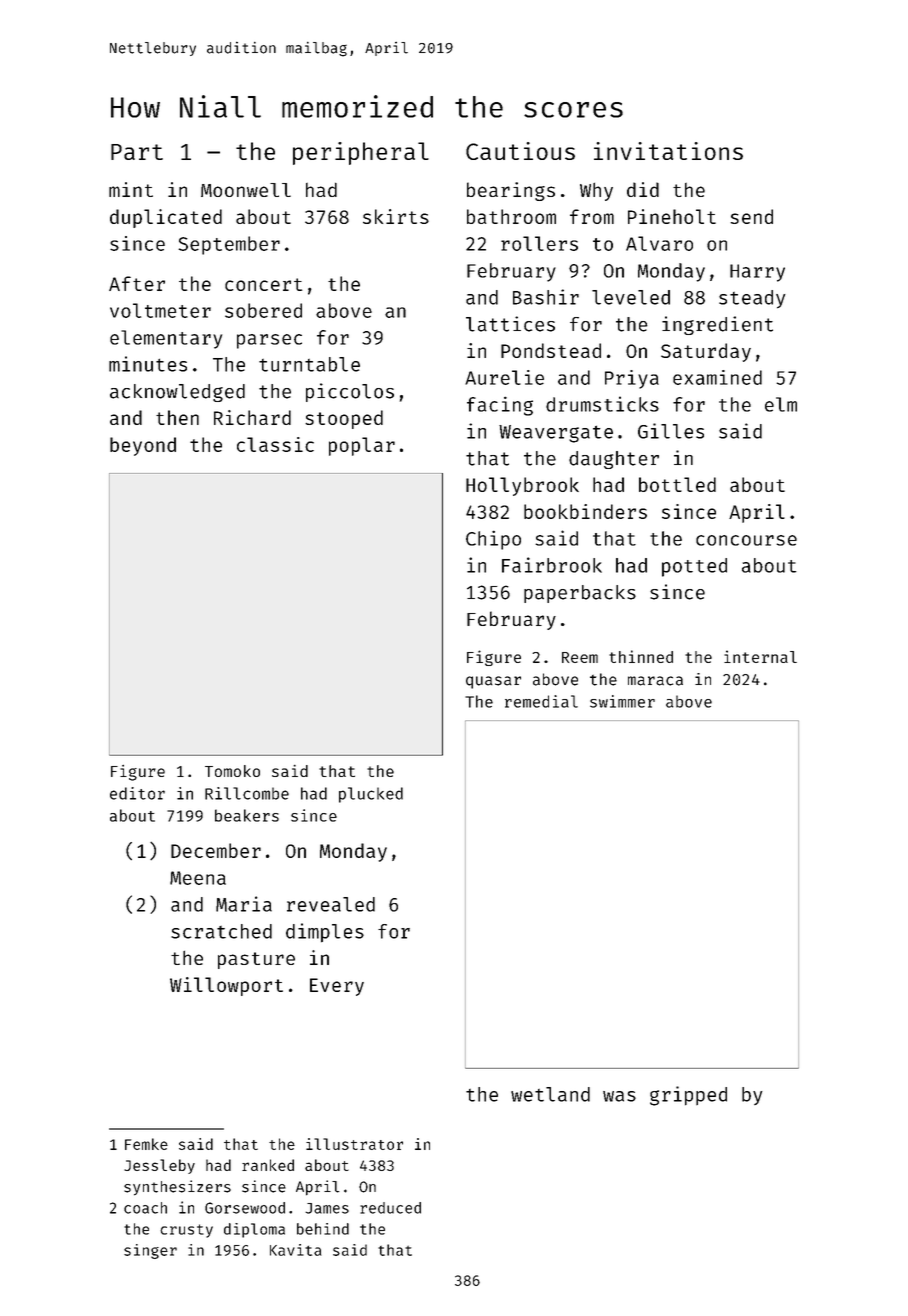 This document has height=1316, width=908. What do you see at coordinates (668, 151) in the document?
I see `invitations` at bounding box center [668, 151].
